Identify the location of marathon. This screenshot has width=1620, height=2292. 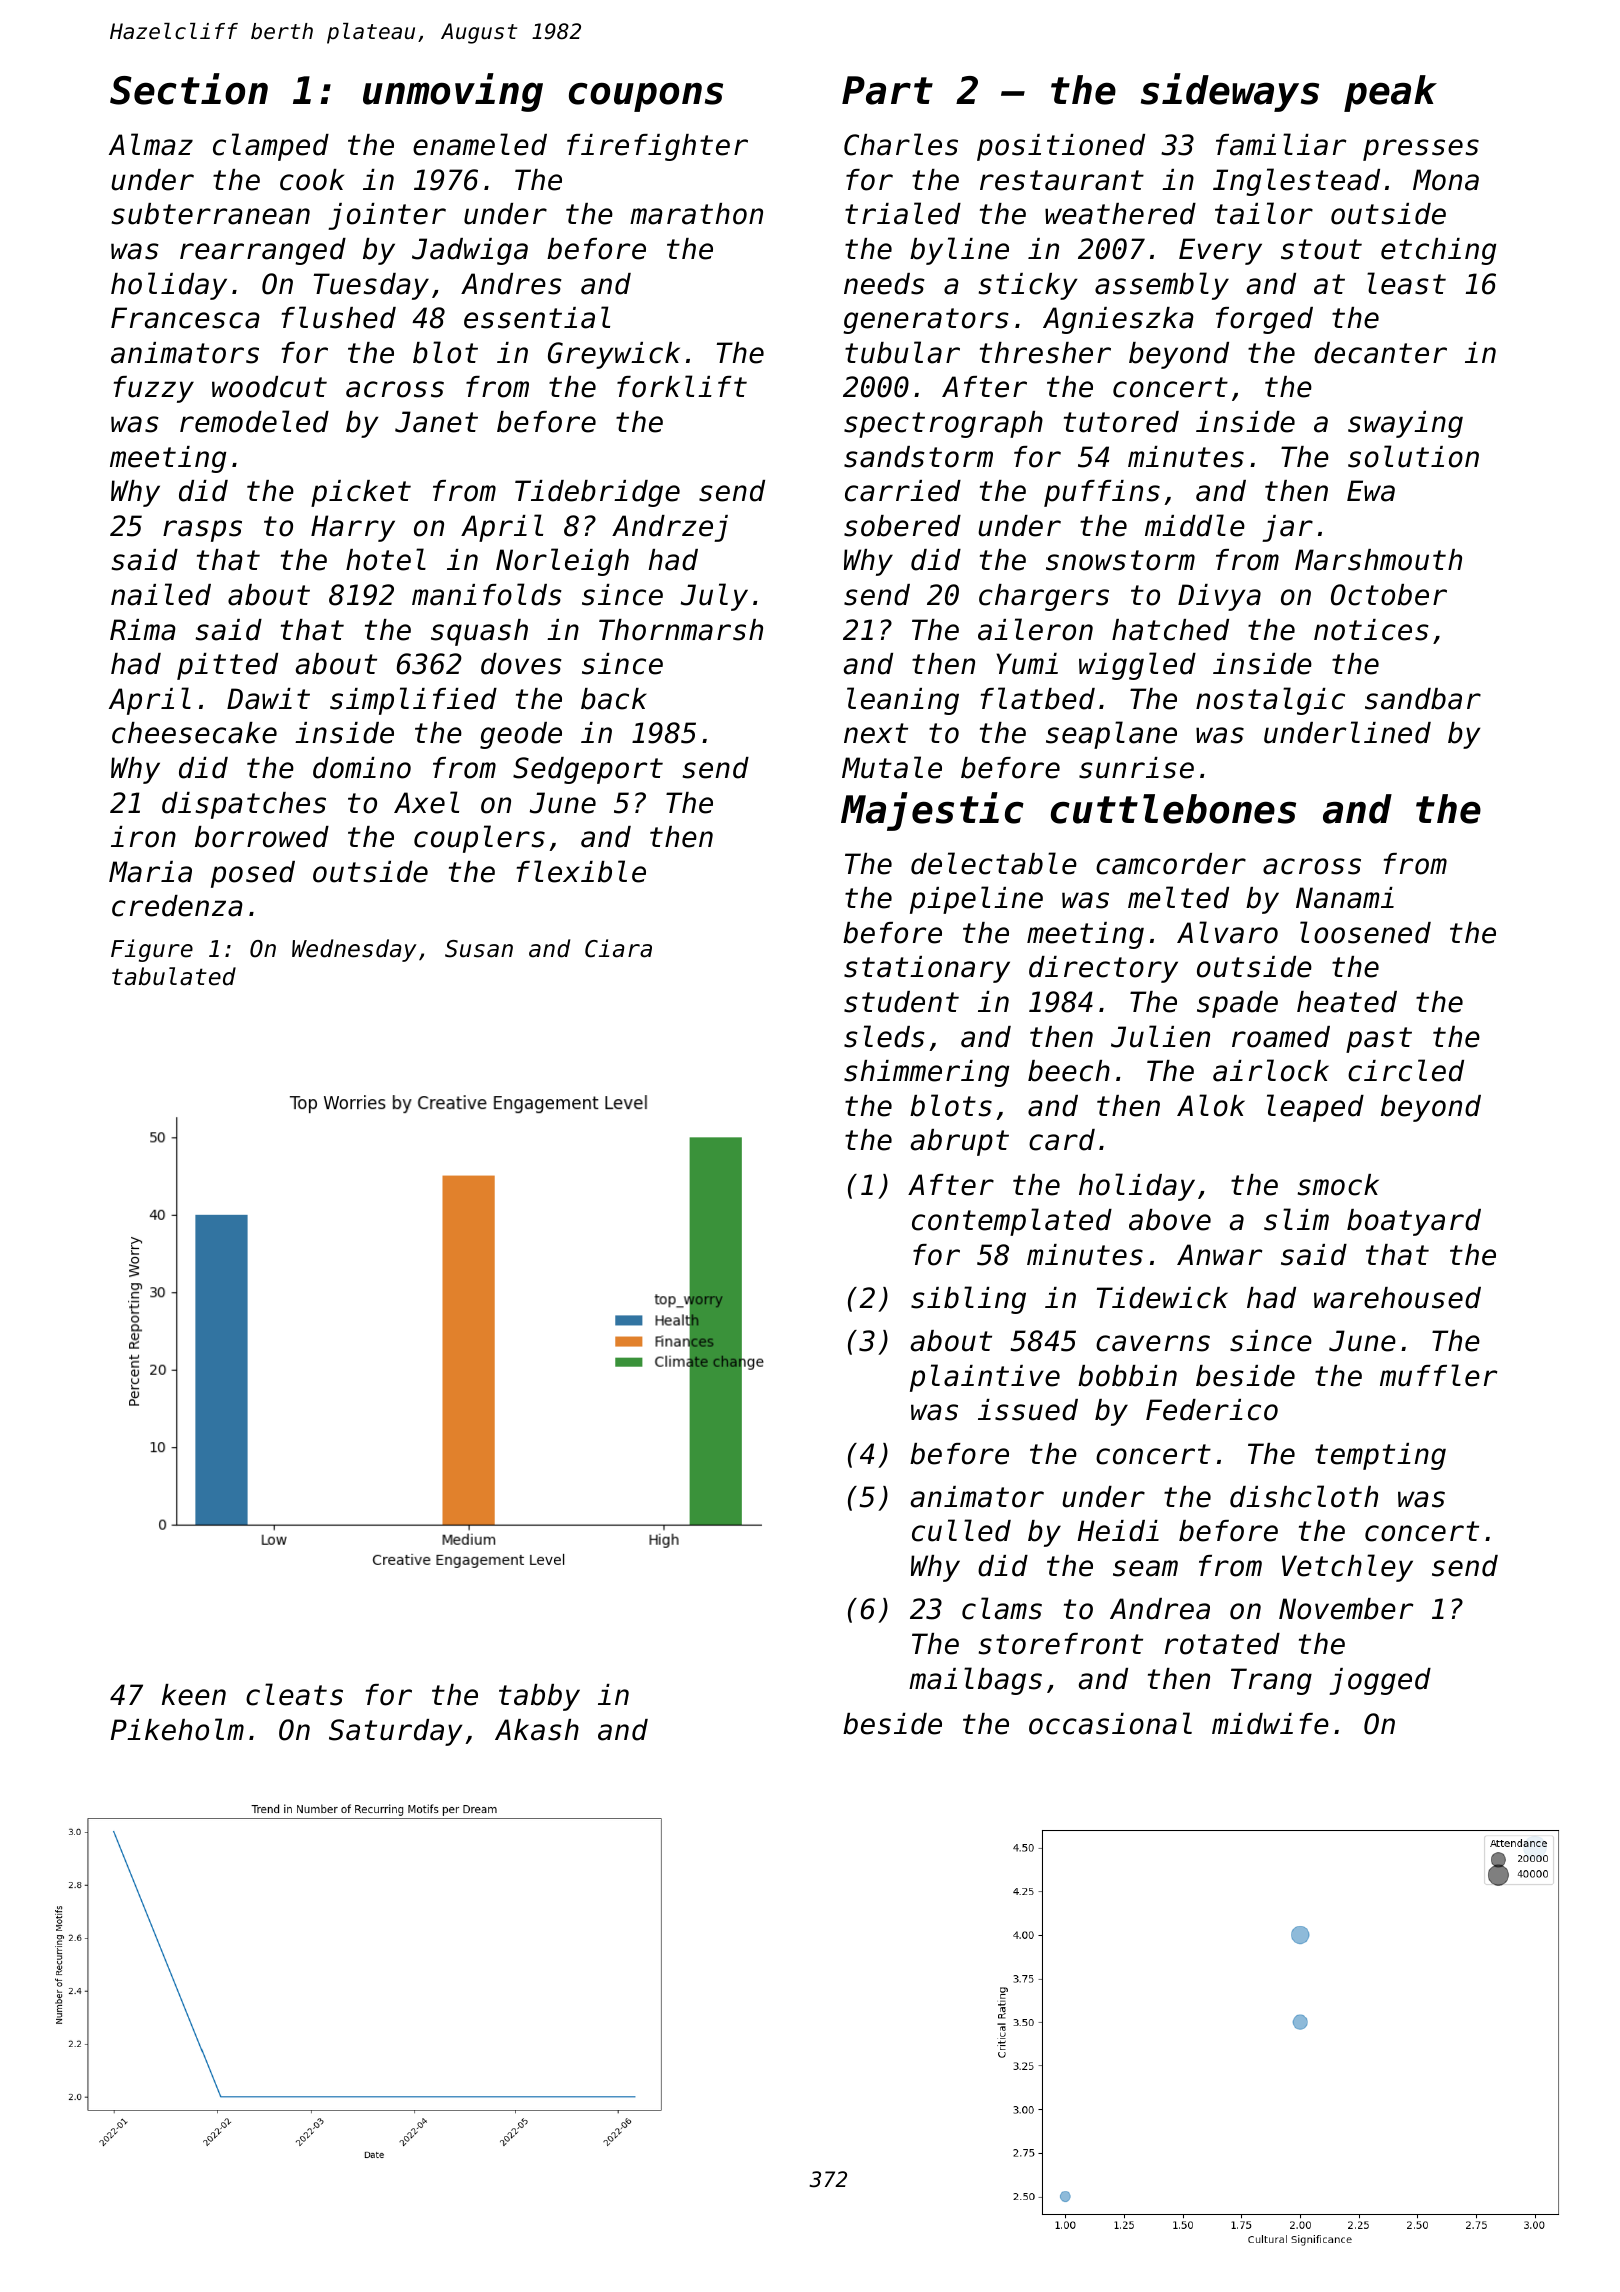
(696, 214).
